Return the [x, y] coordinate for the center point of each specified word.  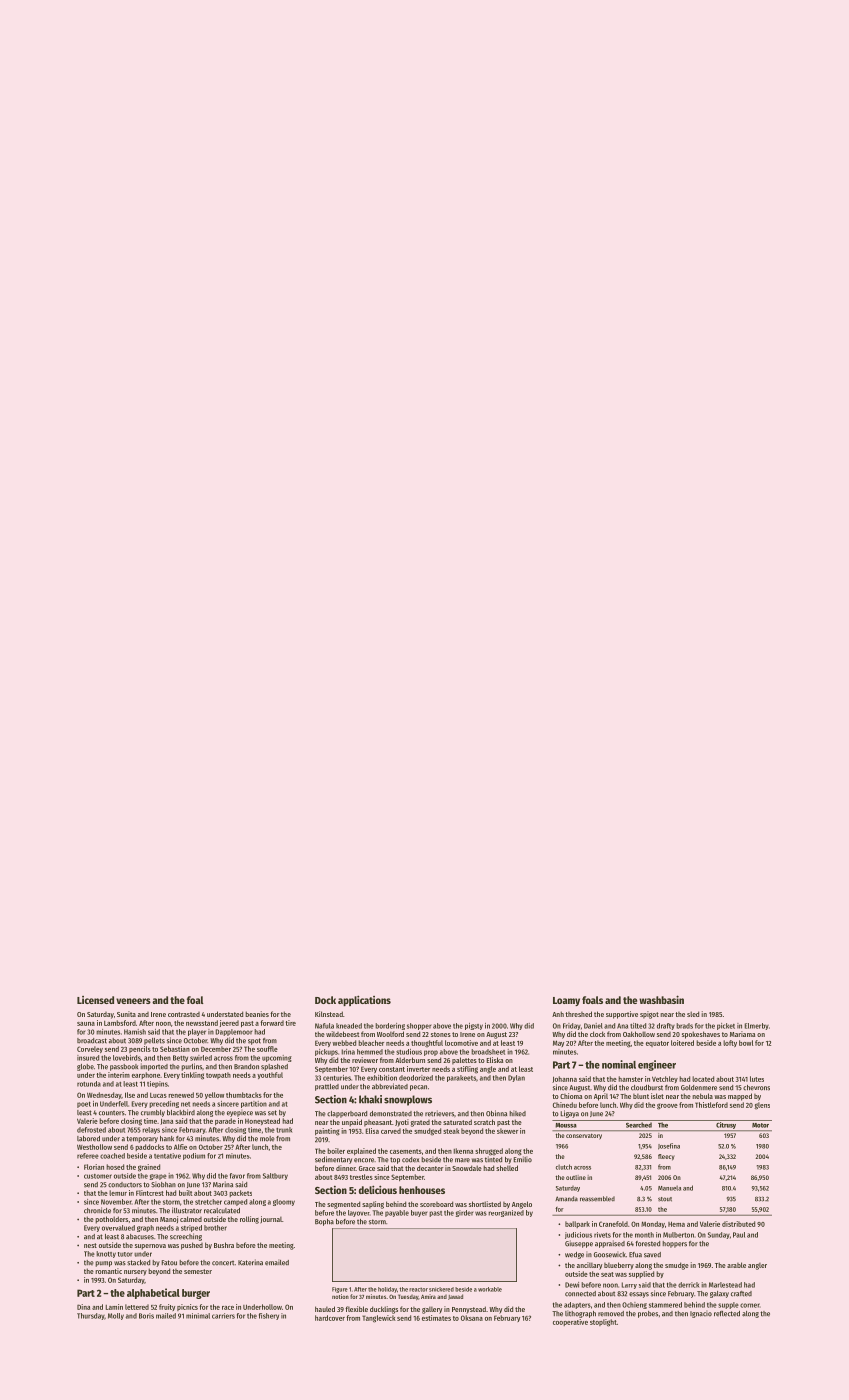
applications [364, 1000]
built [186, 1193]
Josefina [669, 1146]
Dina [83, 1307]
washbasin [661, 999]
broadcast [92, 1041]
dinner [346, 1168]
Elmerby [756, 1026]
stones [441, 1034]
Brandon [246, 1067]
